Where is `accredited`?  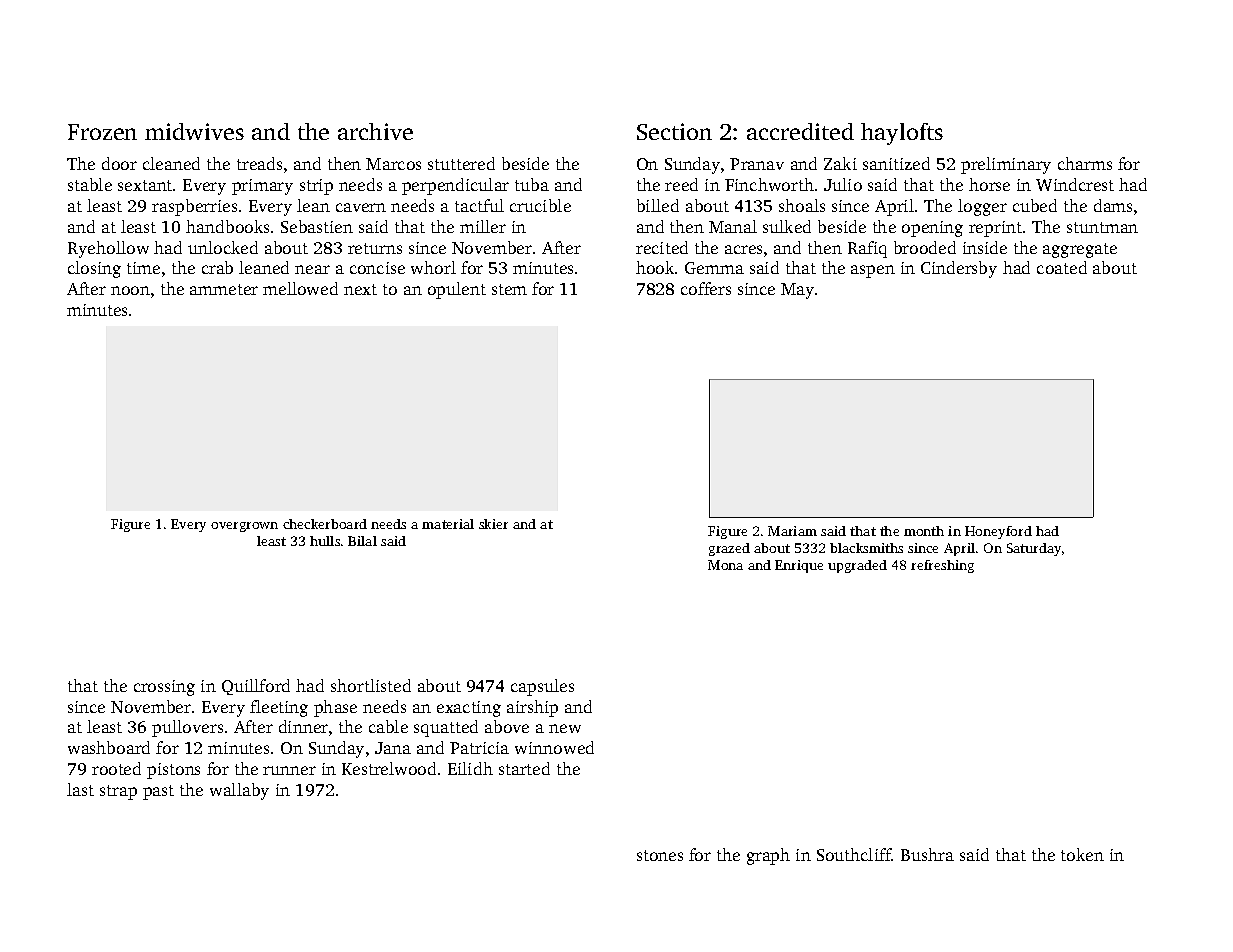
accredited is located at coordinates (800, 131).
